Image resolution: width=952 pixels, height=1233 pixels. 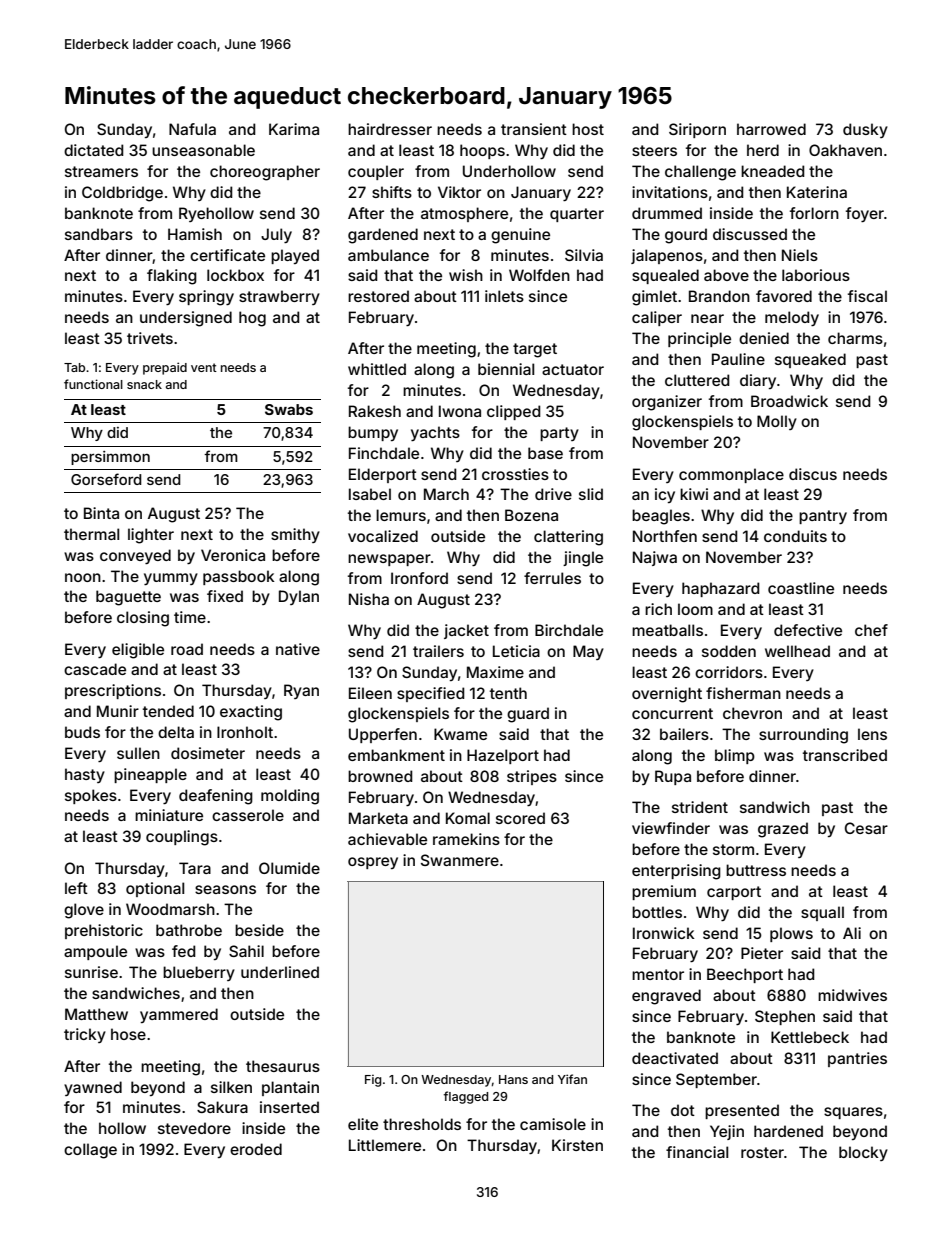 What do you see at coordinates (385, 1145) in the page?
I see `Littlemere` at bounding box center [385, 1145].
